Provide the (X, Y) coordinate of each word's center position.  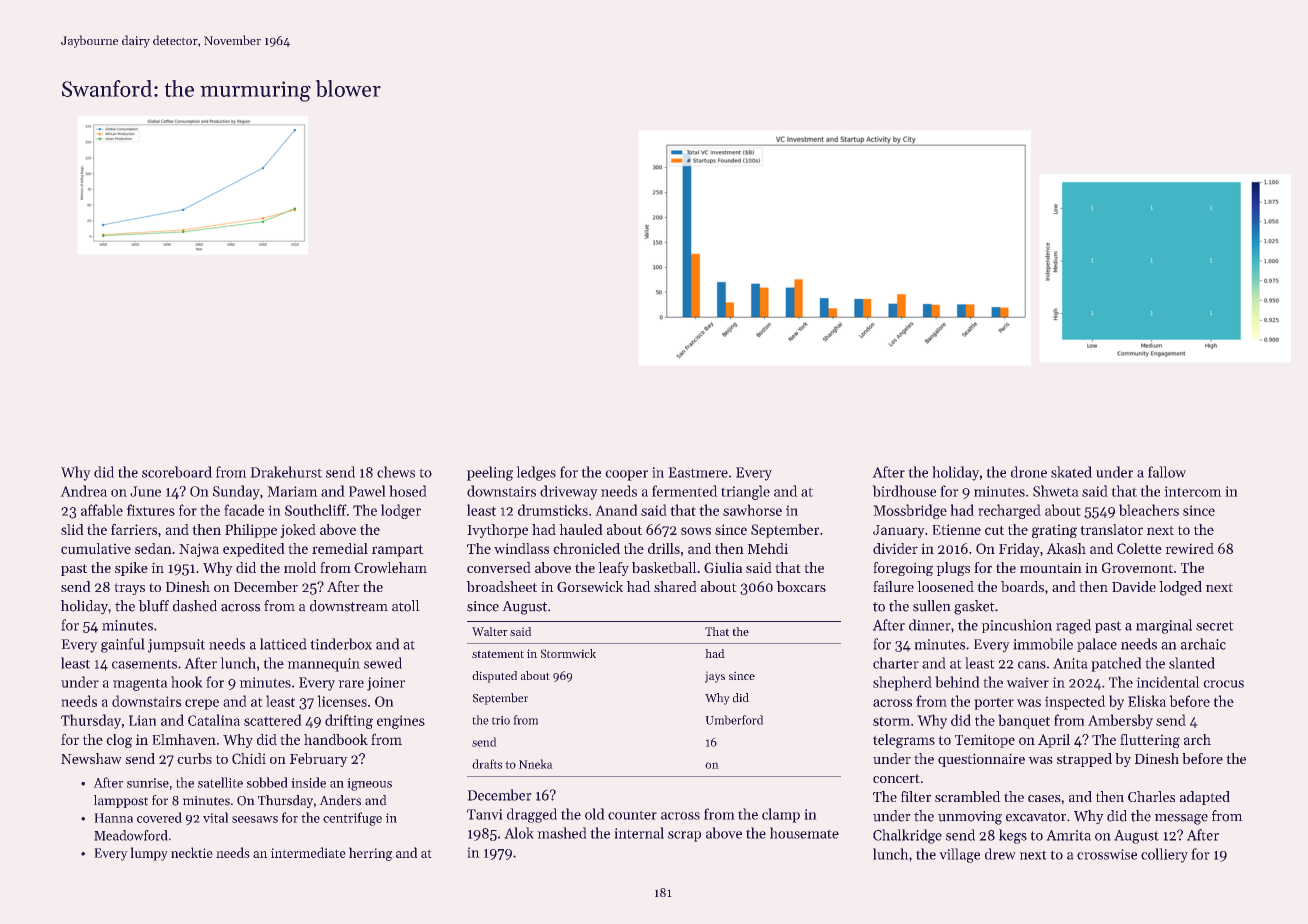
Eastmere (698, 472)
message (1181, 819)
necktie (192, 852)
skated (1071, 472)
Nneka (536, 764)
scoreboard (177, 472)
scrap (684, 836)
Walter (490, 631)
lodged (1180, 588)
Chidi (249, 758)
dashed (195, 606)
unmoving (970, 818)
